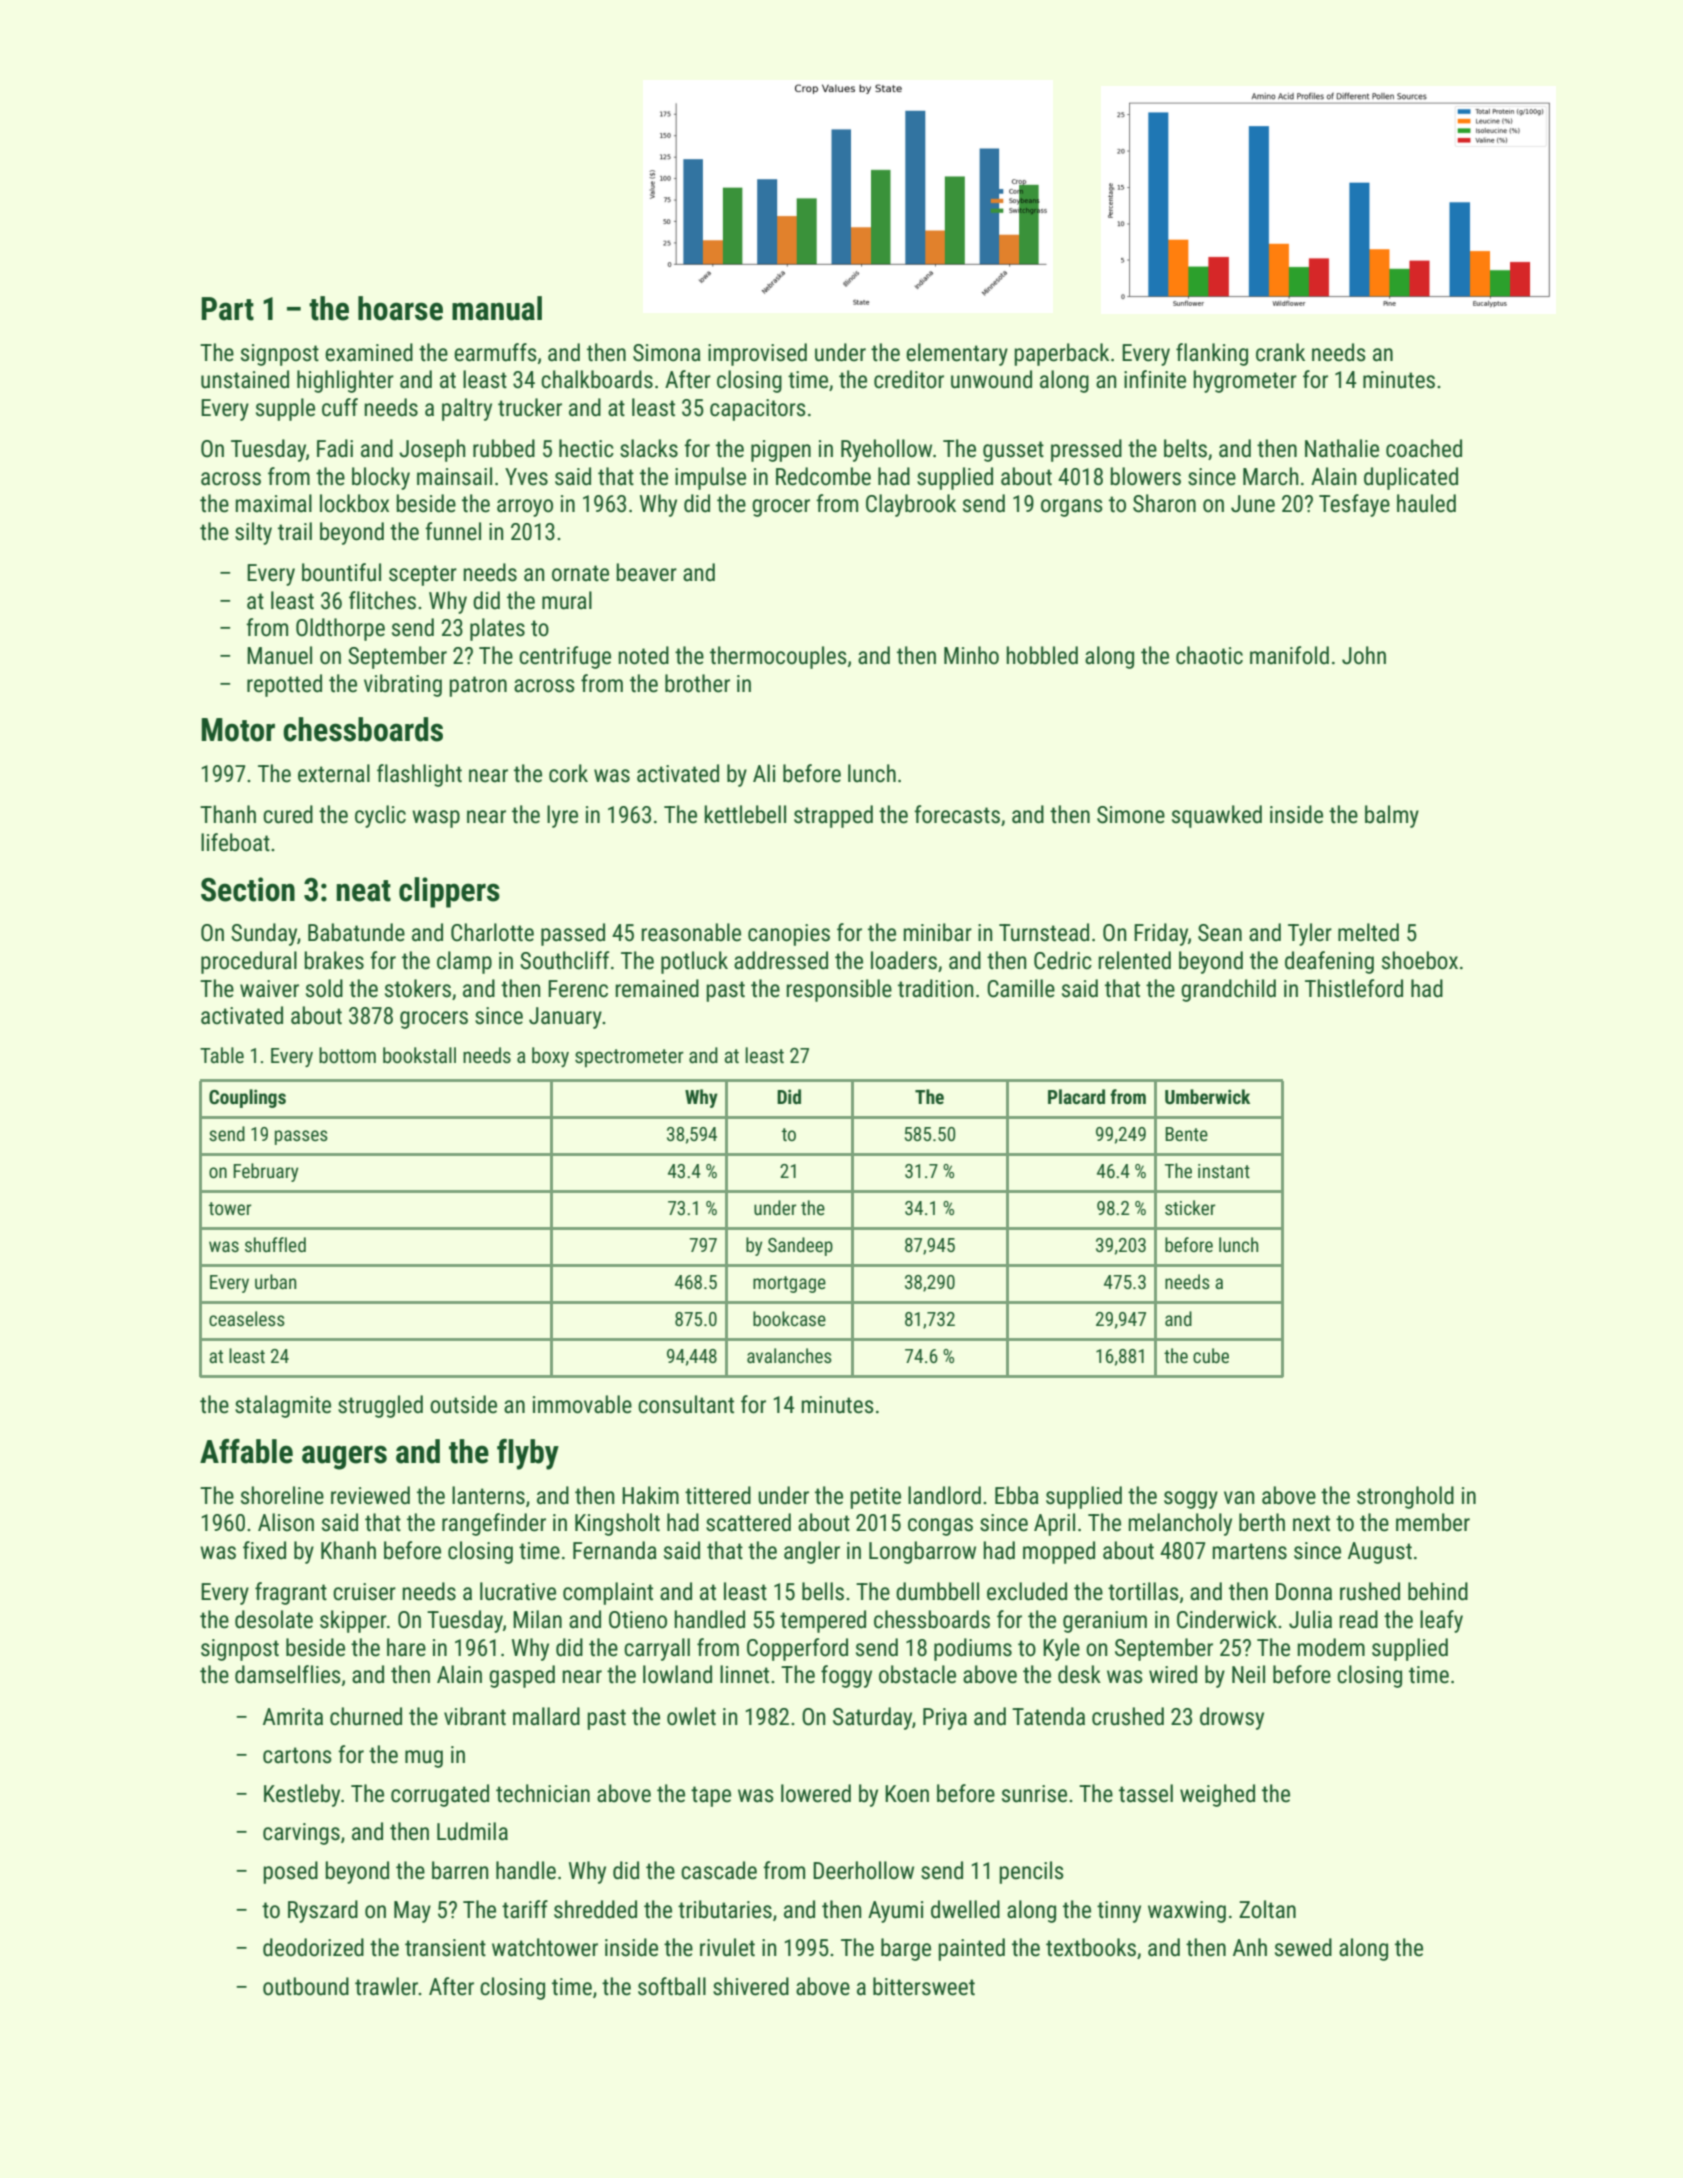 Image resolution: width=1683 pixels, height=2178 pixels. Describe the element at coordinates (800, 1246) in the image. I see `Sandeep` at that location.
